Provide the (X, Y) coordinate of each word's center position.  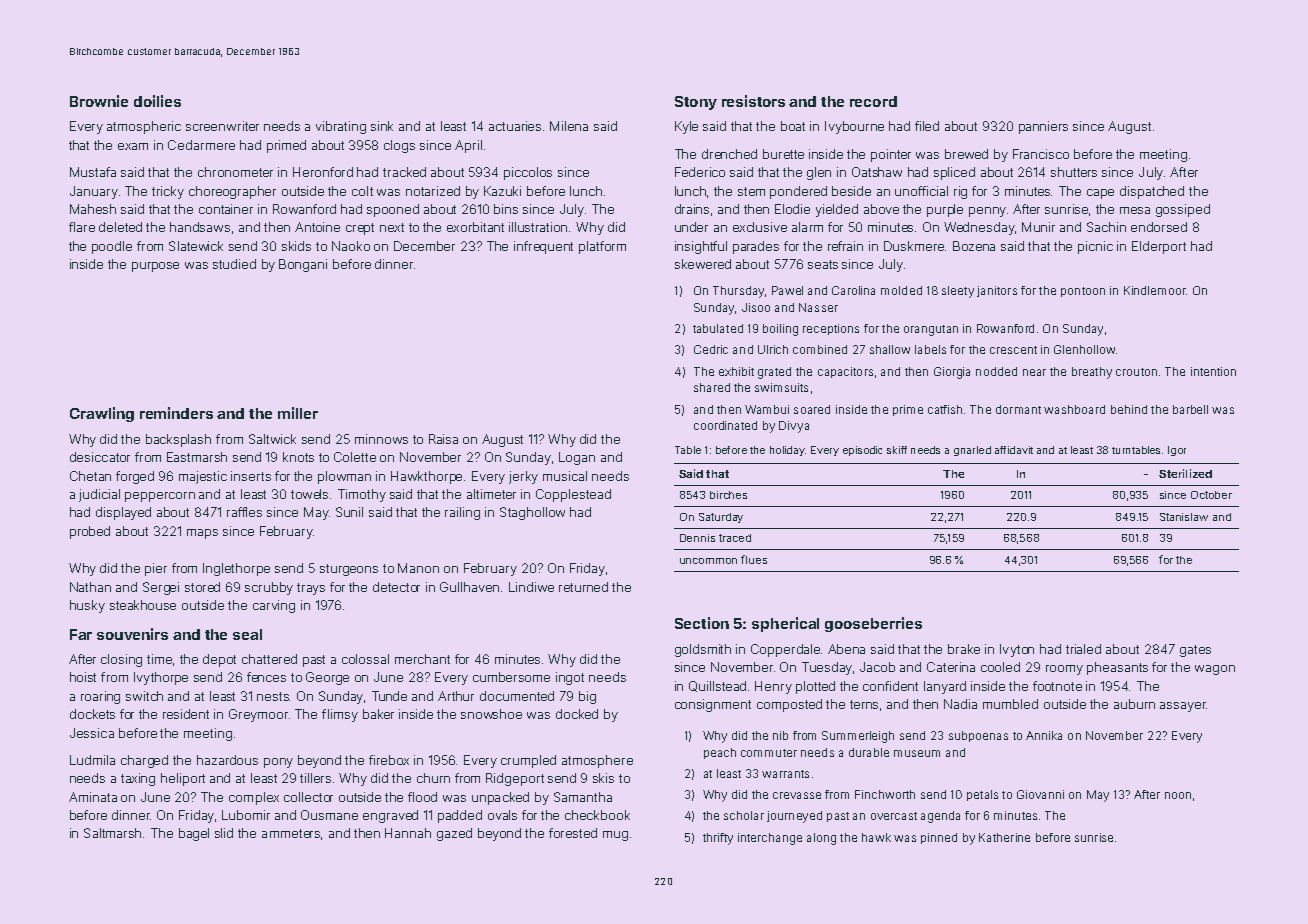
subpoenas (978, 736)
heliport (183, 779)
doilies (157, 101)
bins (506, 209)
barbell (1190, 409)
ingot (570, 678)
